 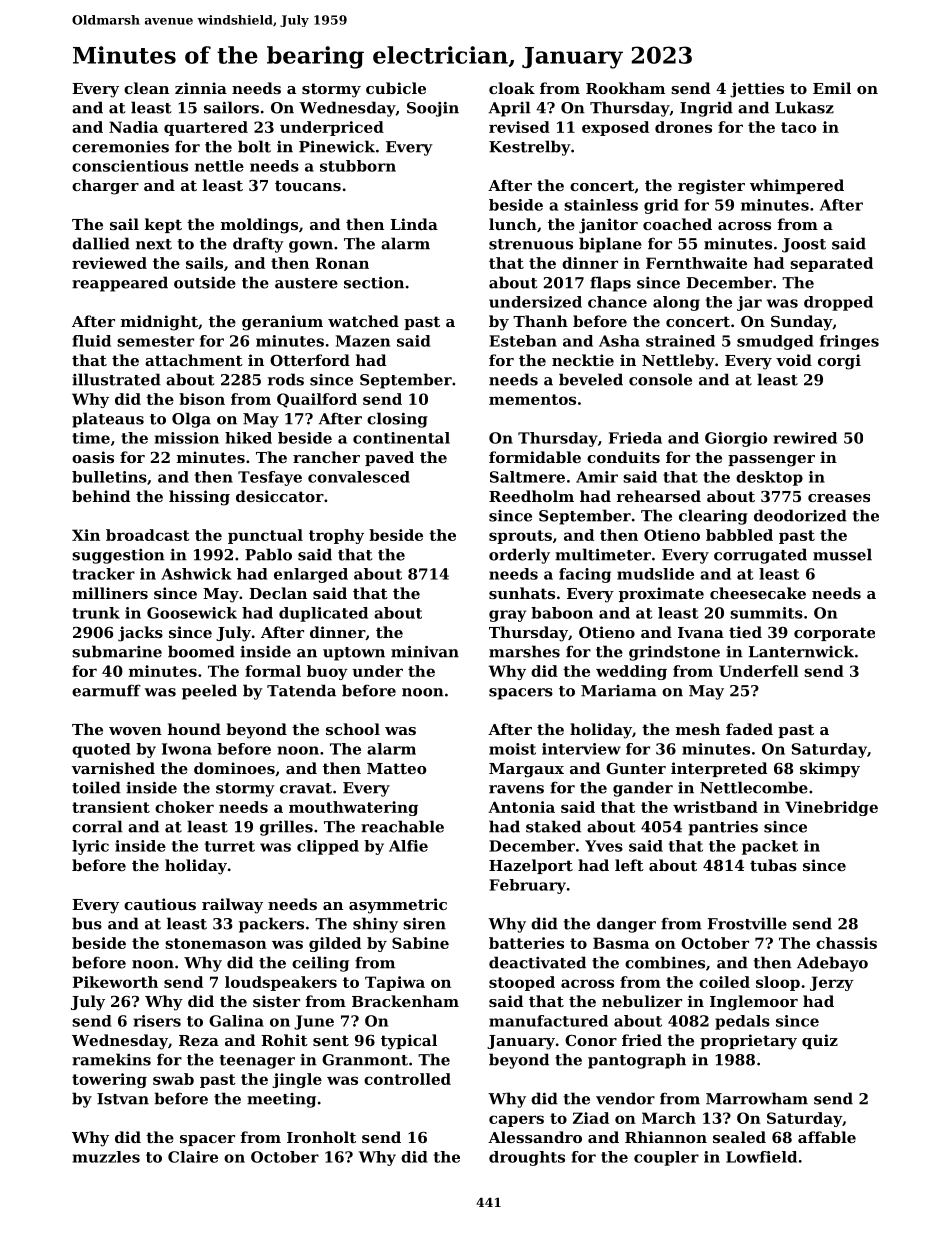 I want to click on jetties, so click(x=757, y=90).
